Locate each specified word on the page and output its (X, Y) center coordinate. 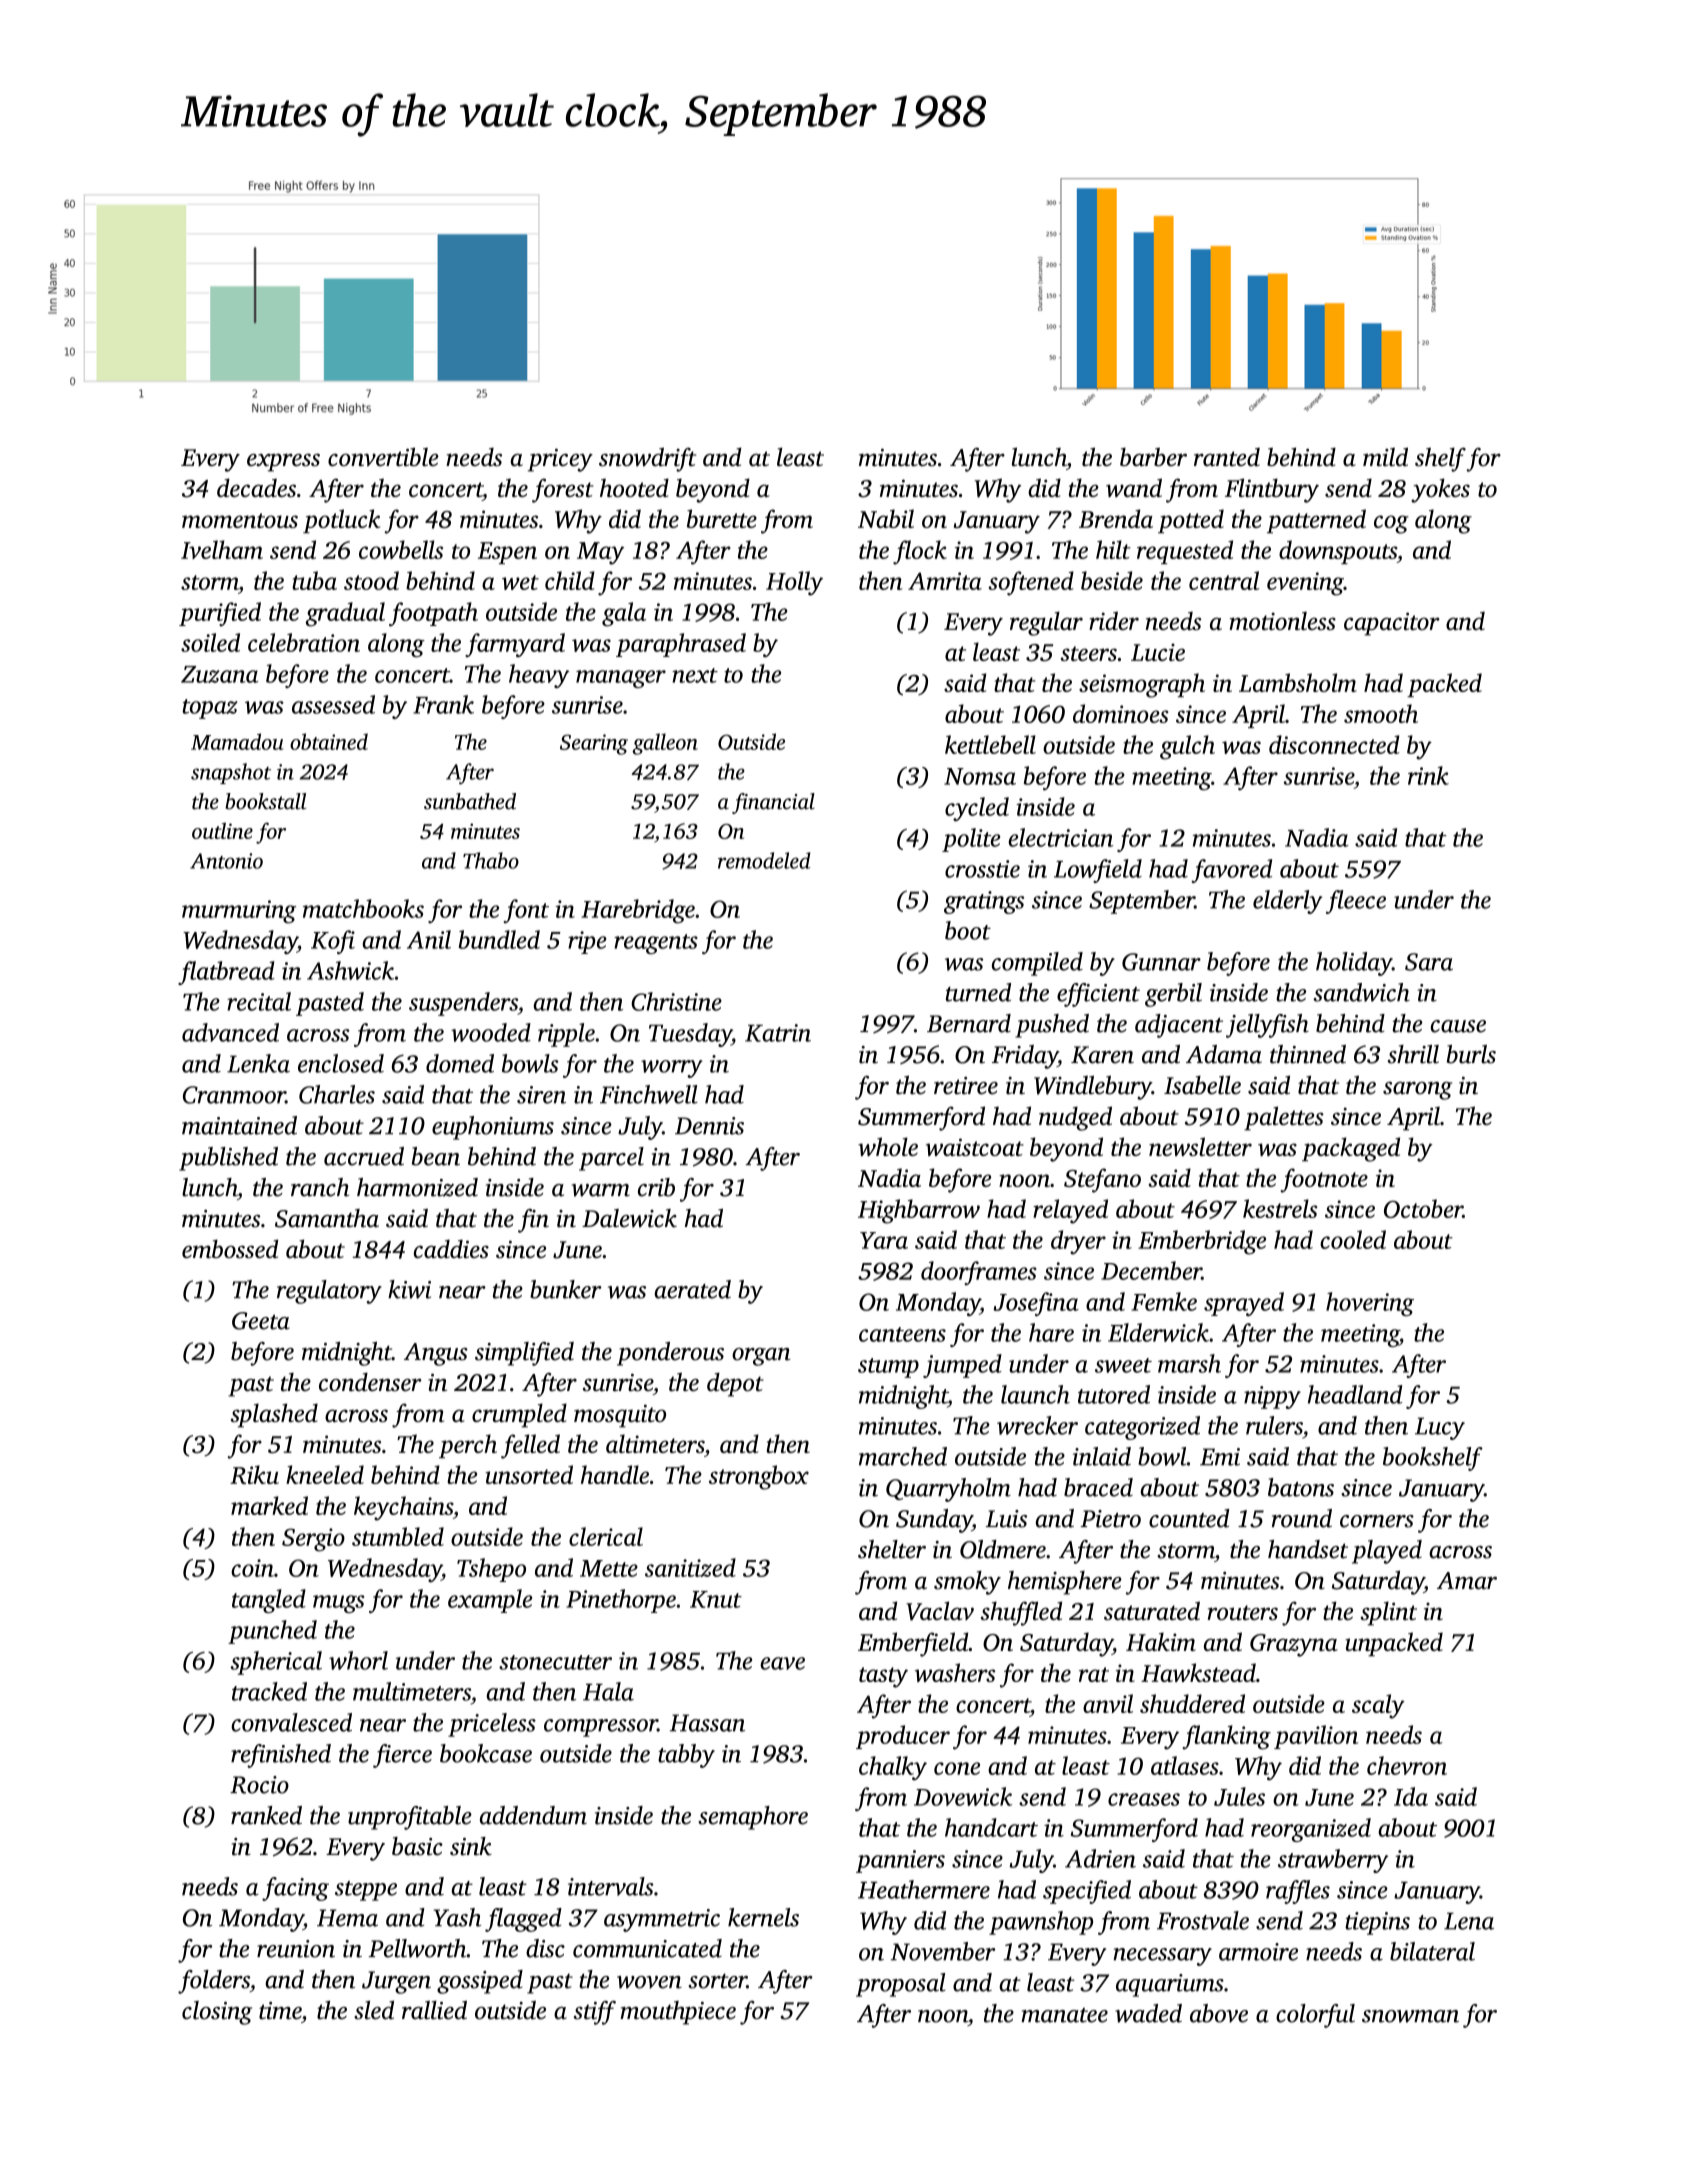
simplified (524, 1354)
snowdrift (647, 459)
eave (782, 1663)
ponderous (670, 1354)
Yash (457, 1917)
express (283, 462)
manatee (1064, 2015)
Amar (1467, 1581)
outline (222, 830)
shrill (1413, 1054)
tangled (269, 1601)
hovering (1370, 1304)
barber (1153, 457)
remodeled (764, 860)
